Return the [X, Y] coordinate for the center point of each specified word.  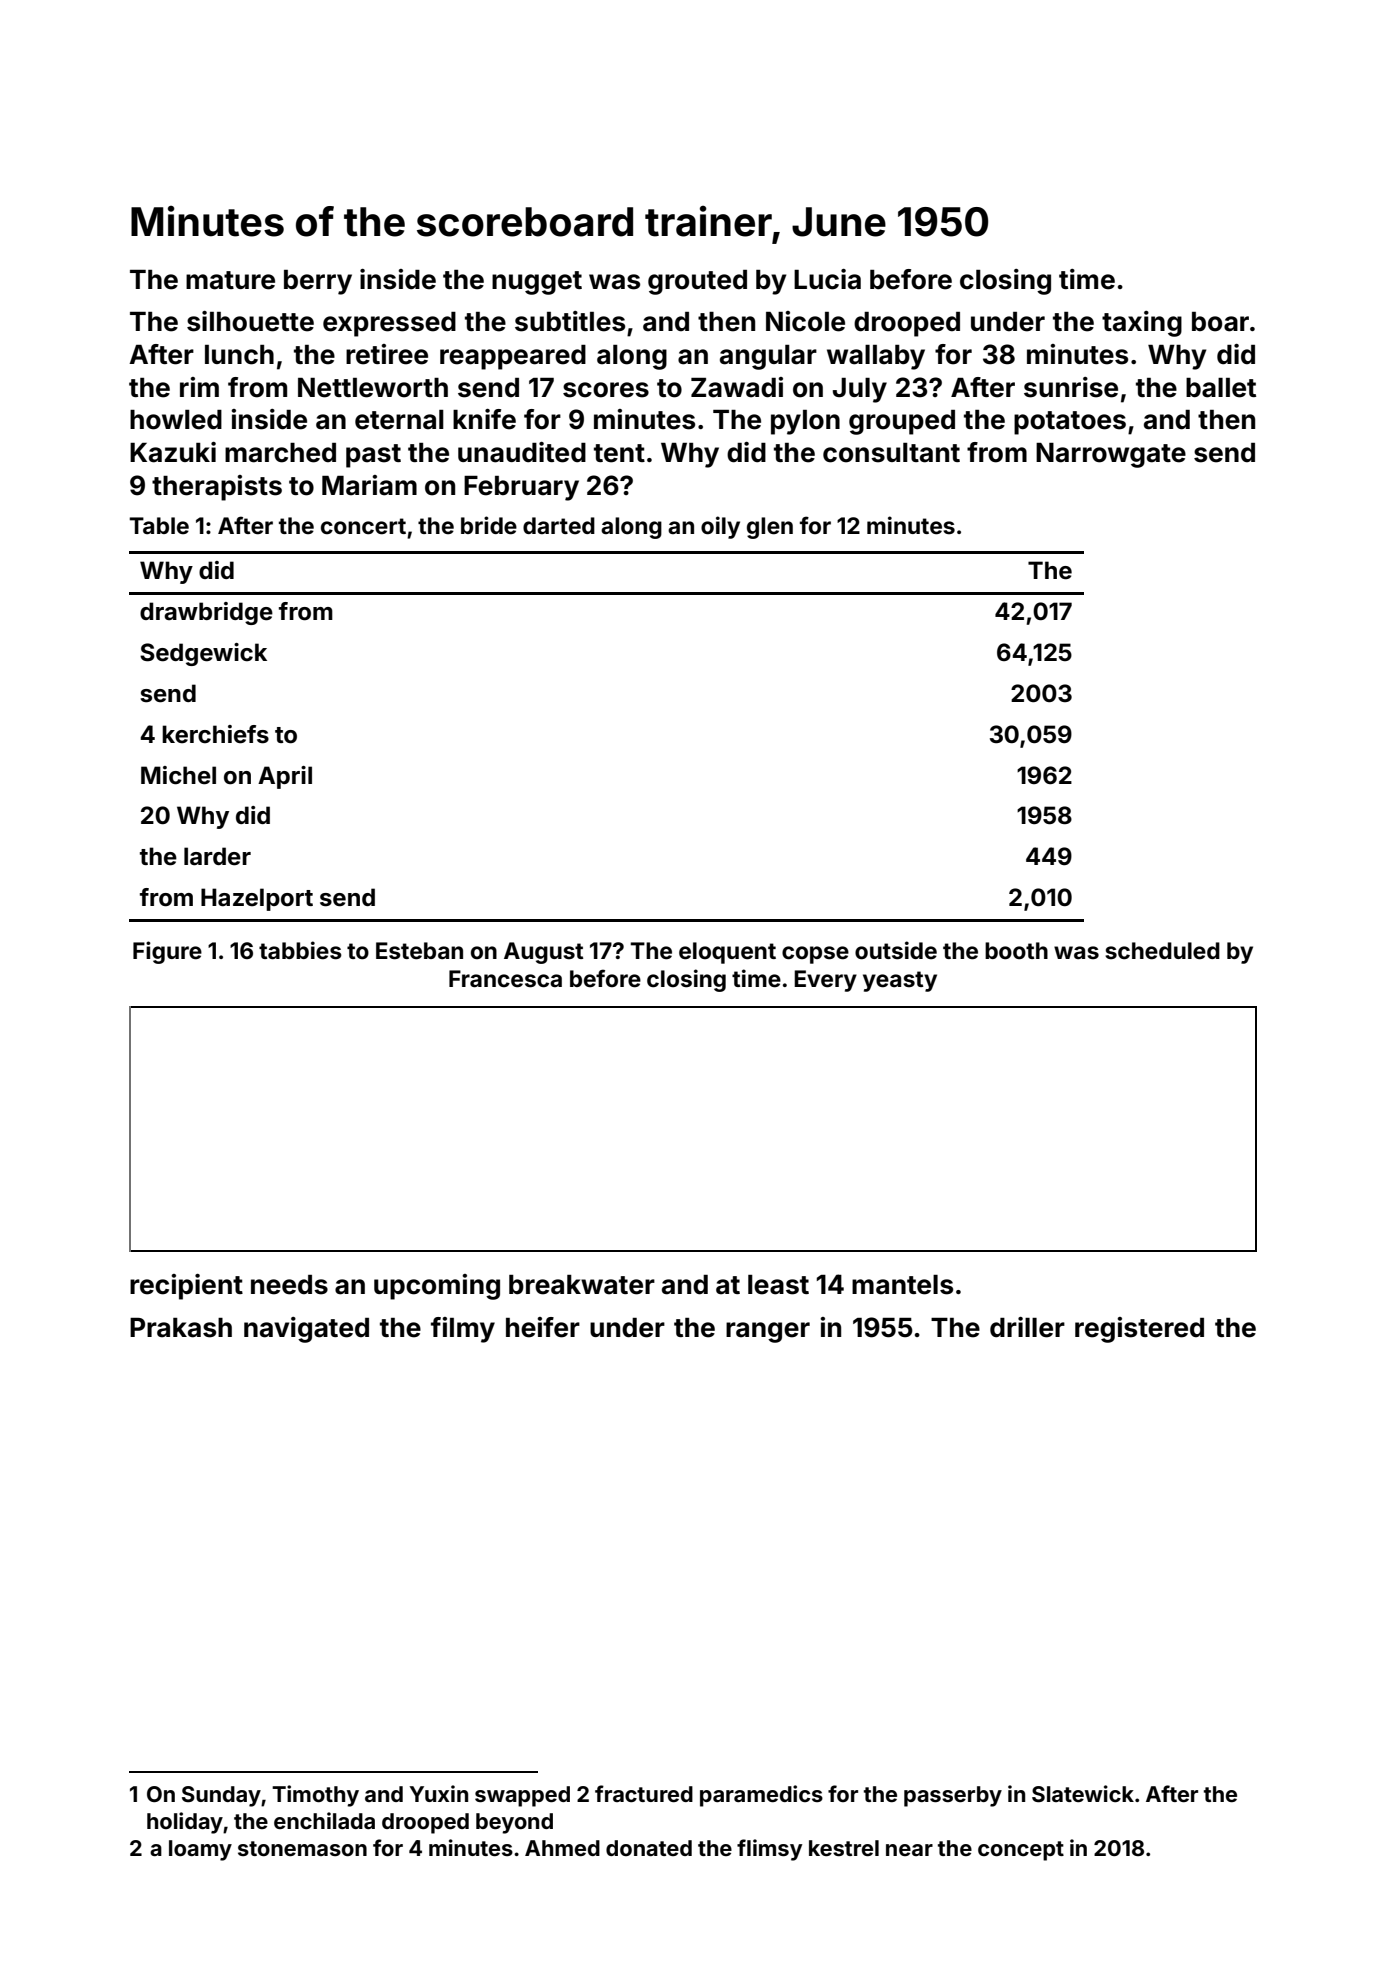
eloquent [727, 953]
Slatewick [1083, 1794]
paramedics [761, 1796]
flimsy [769, 1850]
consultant [891, 453]
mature [230, 280]
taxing [1142, 324]
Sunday [221, 1796]
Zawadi [737, 387]
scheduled [1162, 951]
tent [619, 453]
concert [363, 526]
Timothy [315, 1796]
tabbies [300, 950]
